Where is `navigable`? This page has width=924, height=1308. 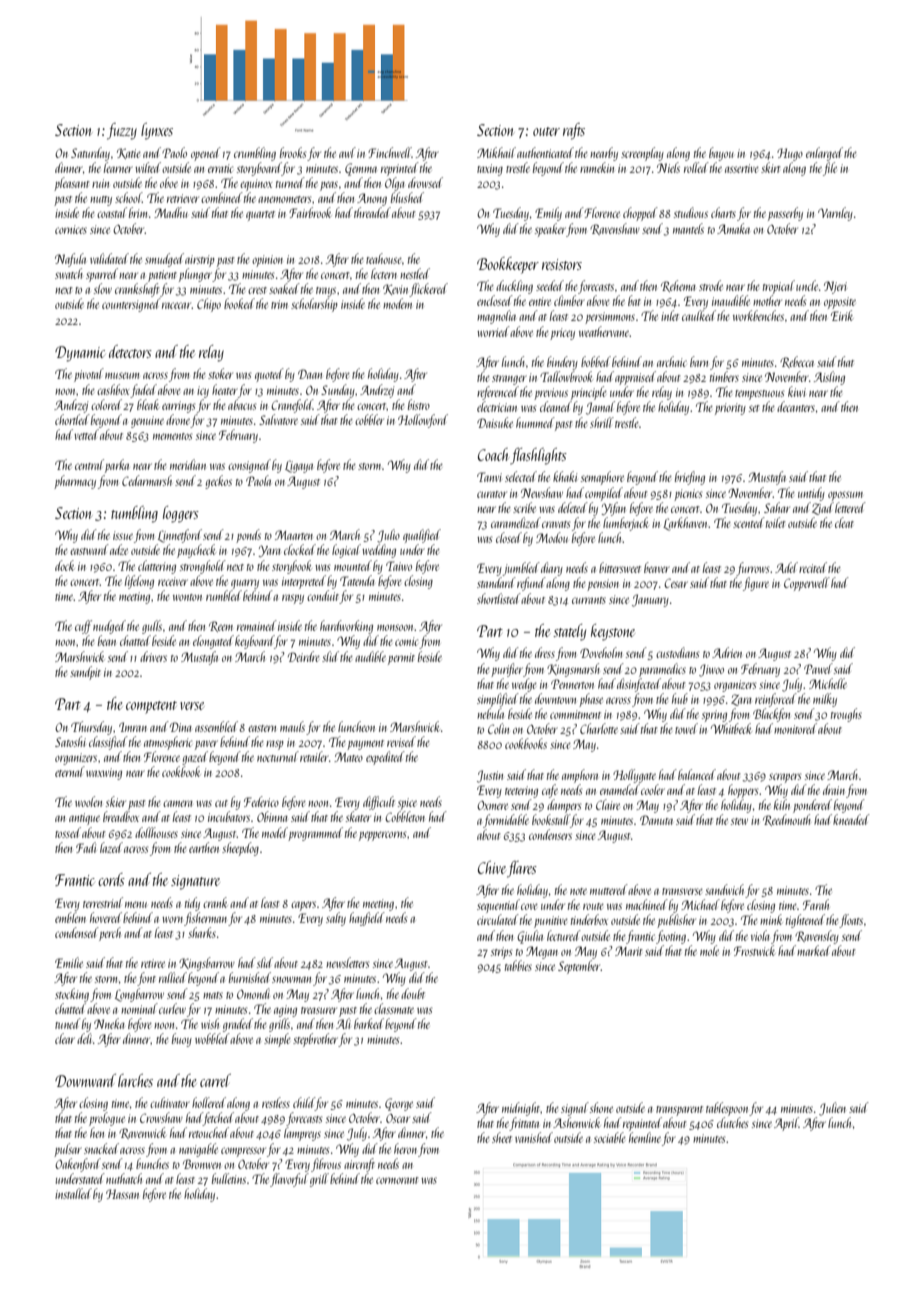
navigable is located at coordinates (198, 1150).
